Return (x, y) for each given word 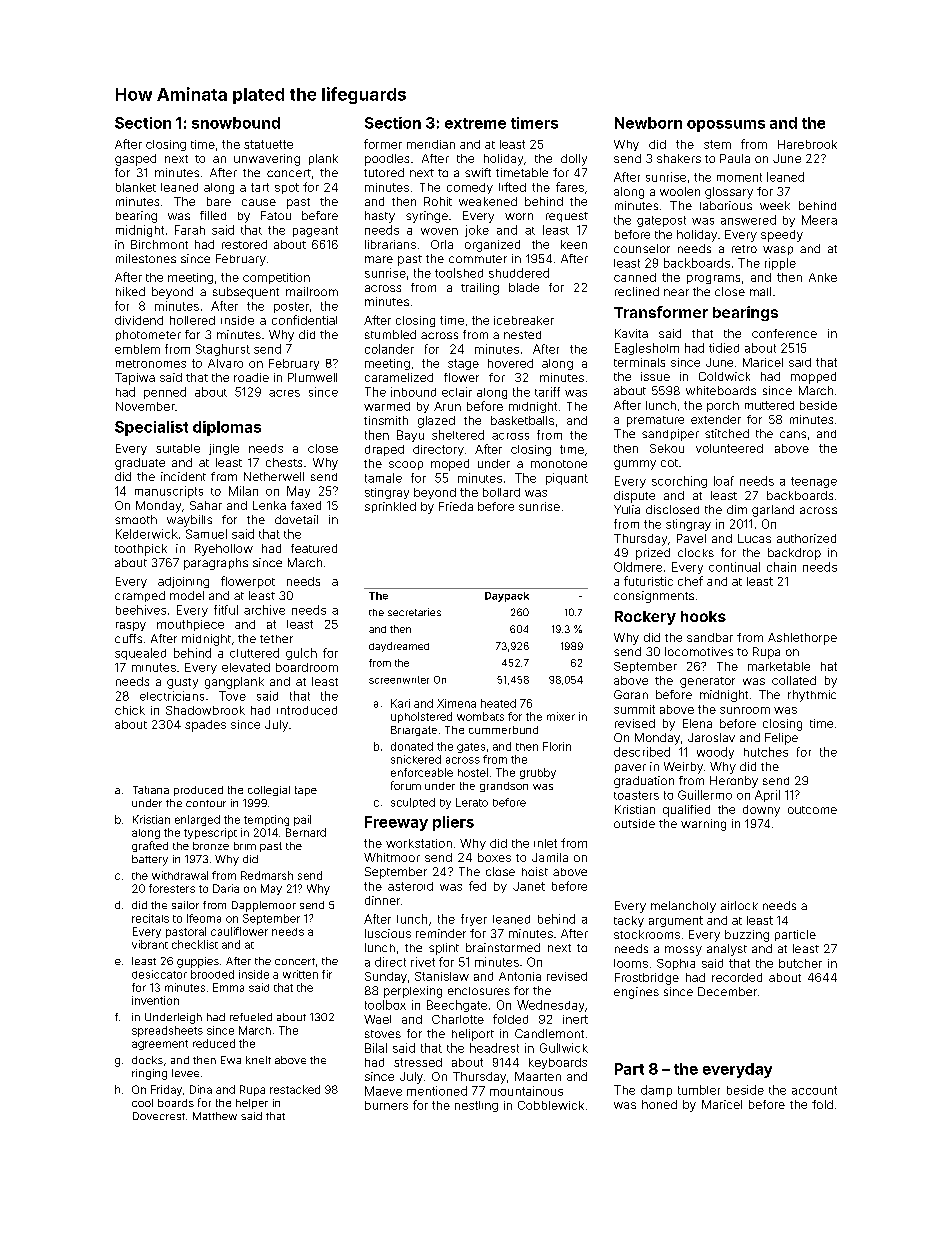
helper (252, 1104)
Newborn (648, 123)
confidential (304, 320)
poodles (387, 160)
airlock (739, 905)
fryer (474, 920)
